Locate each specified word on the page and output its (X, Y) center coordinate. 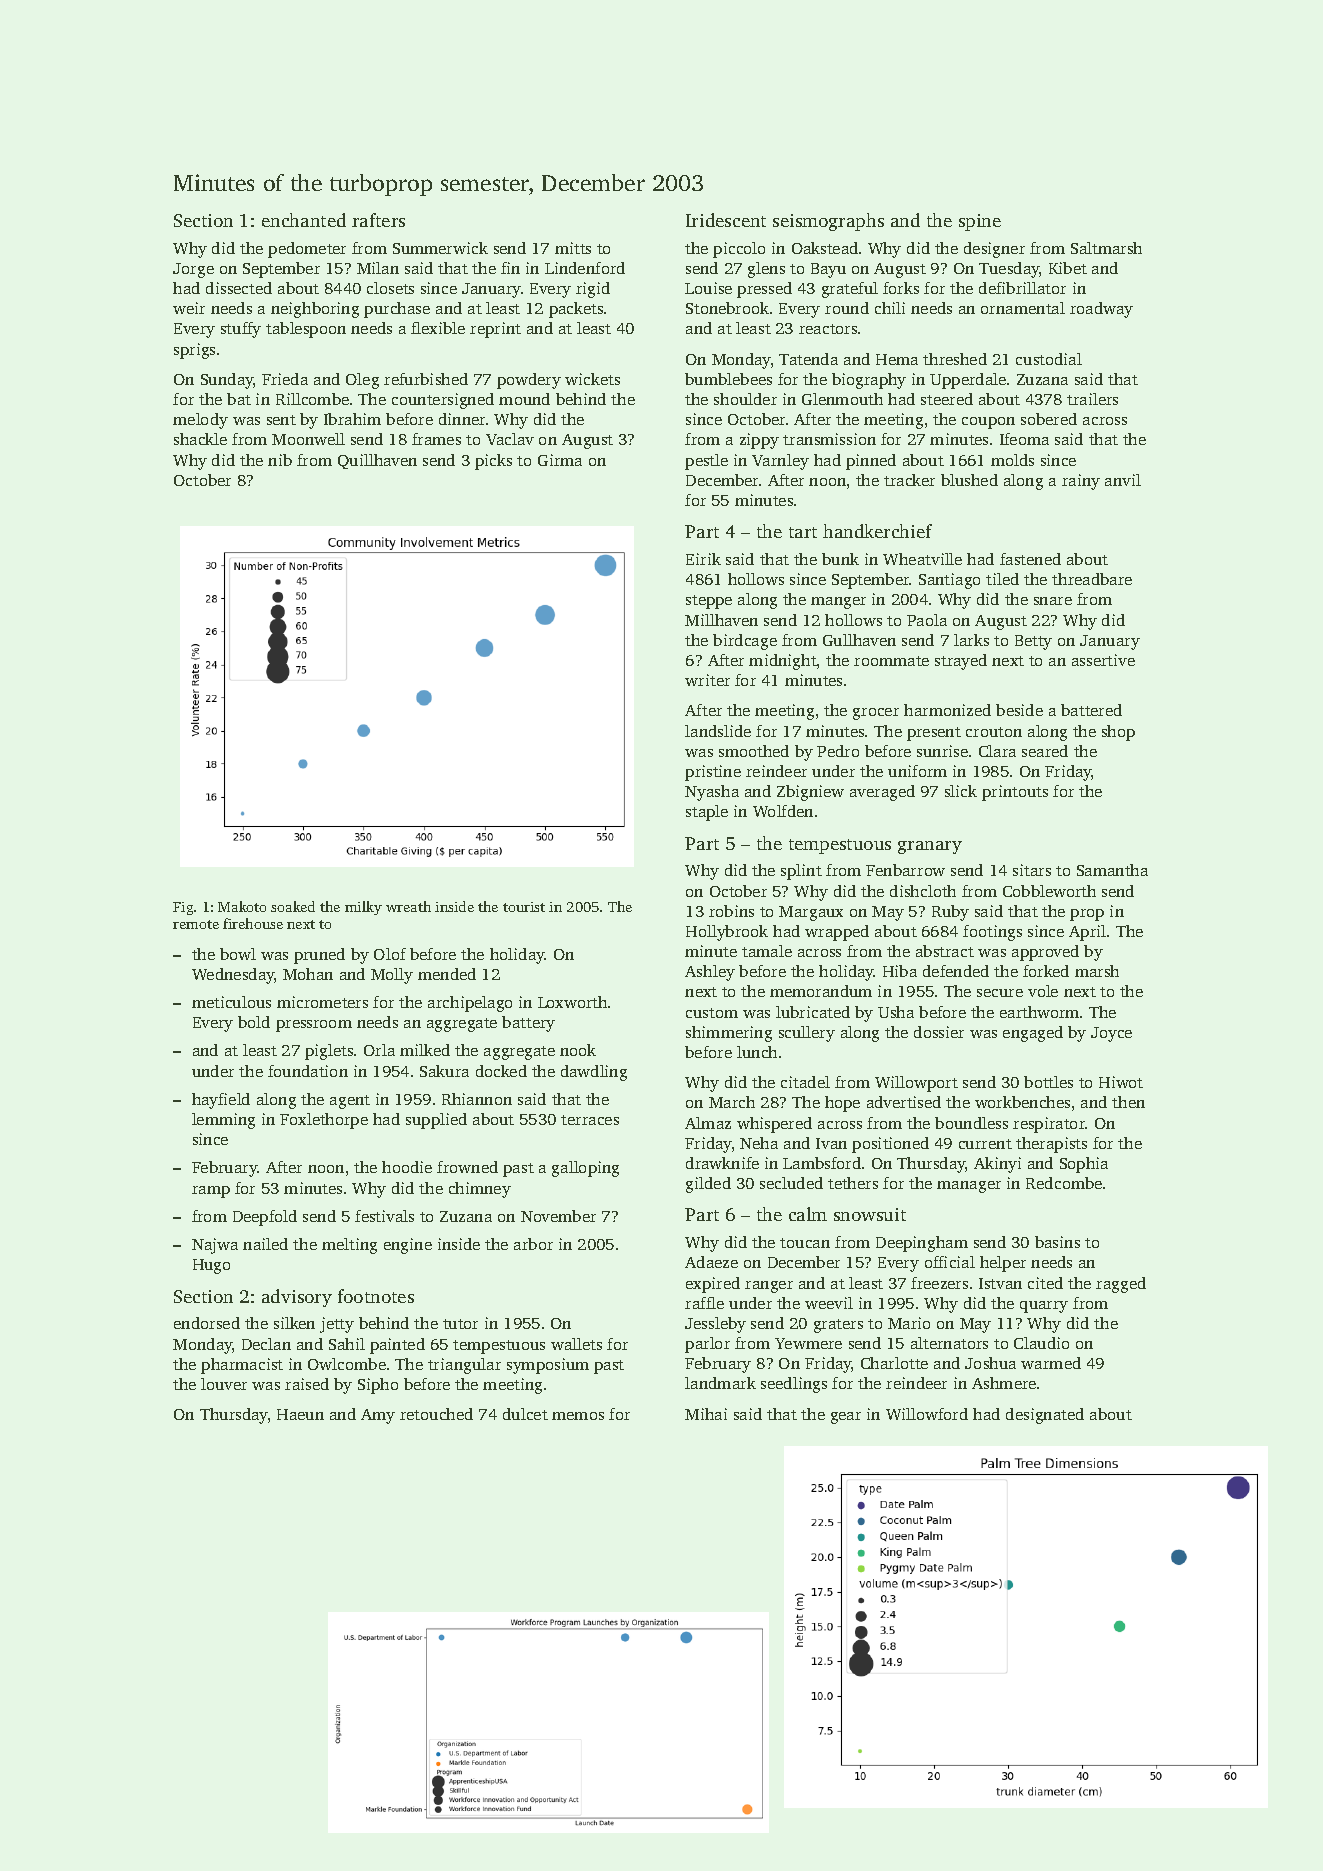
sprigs (194, 351)
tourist (524, 907)
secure (1000, 993)
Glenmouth (842, 399)
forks (901, 288)
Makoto (242, 906)
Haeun (300, 1414)
